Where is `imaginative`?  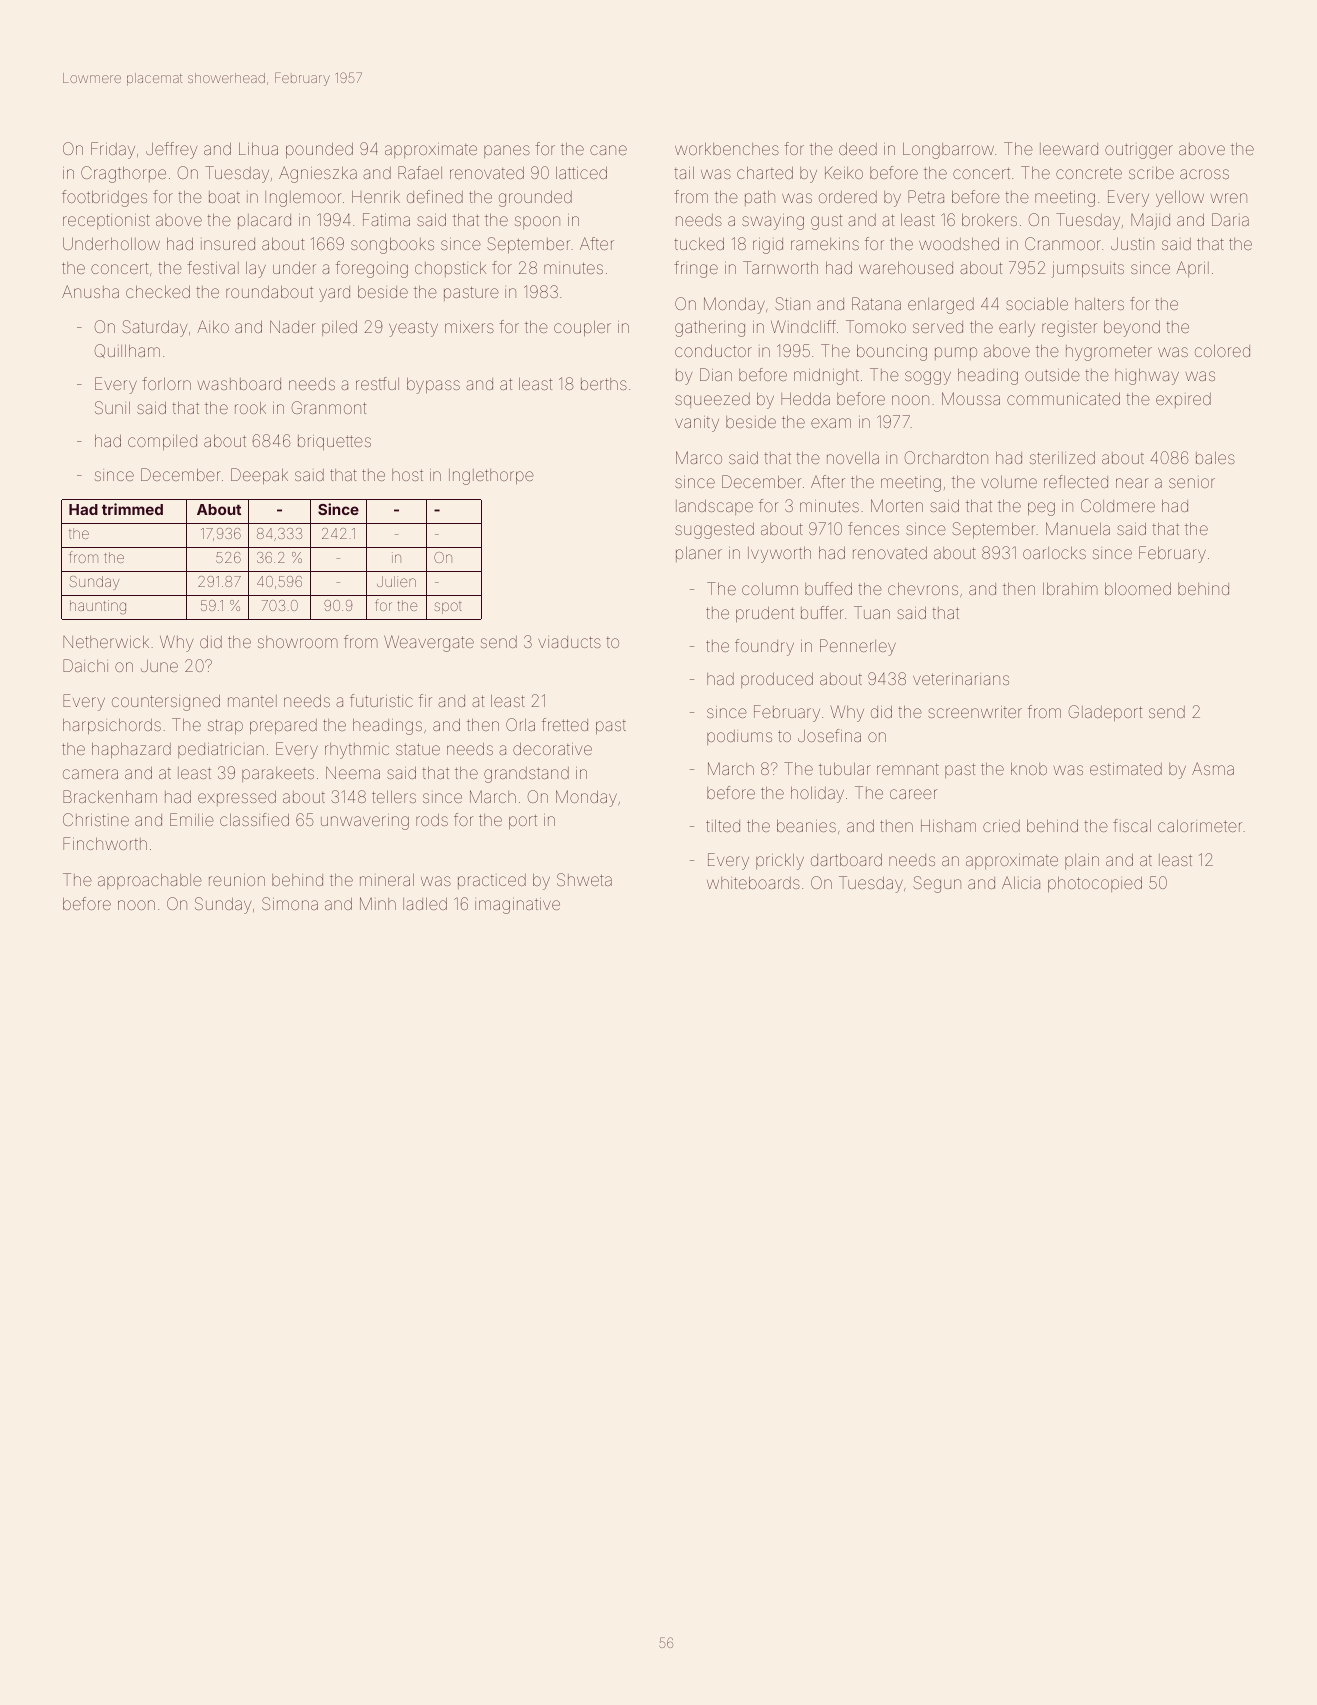
imaginative is located at coordinates (517, 906).
